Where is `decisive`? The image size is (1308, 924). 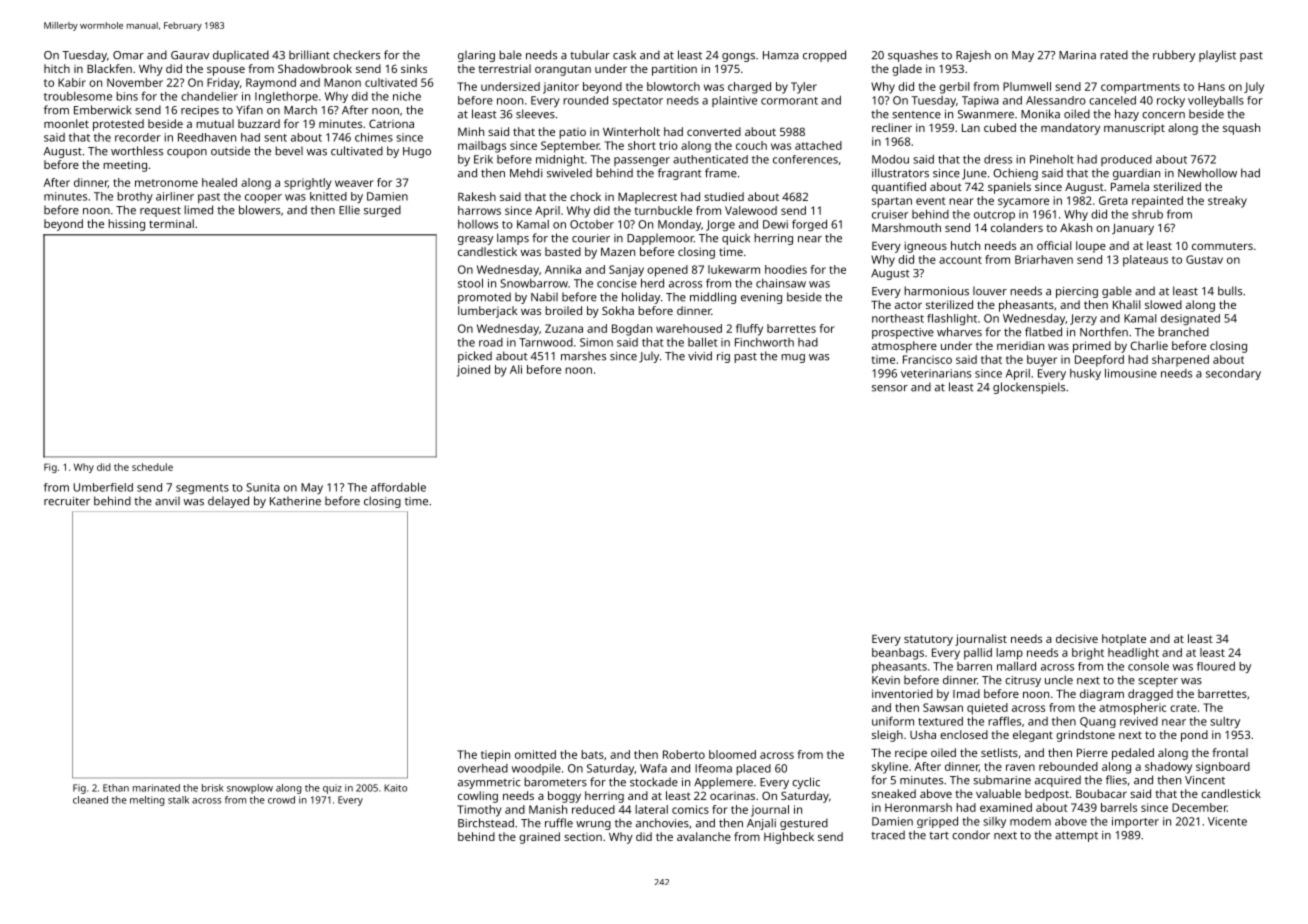
decisive is located at coordinates (1077, 638).
